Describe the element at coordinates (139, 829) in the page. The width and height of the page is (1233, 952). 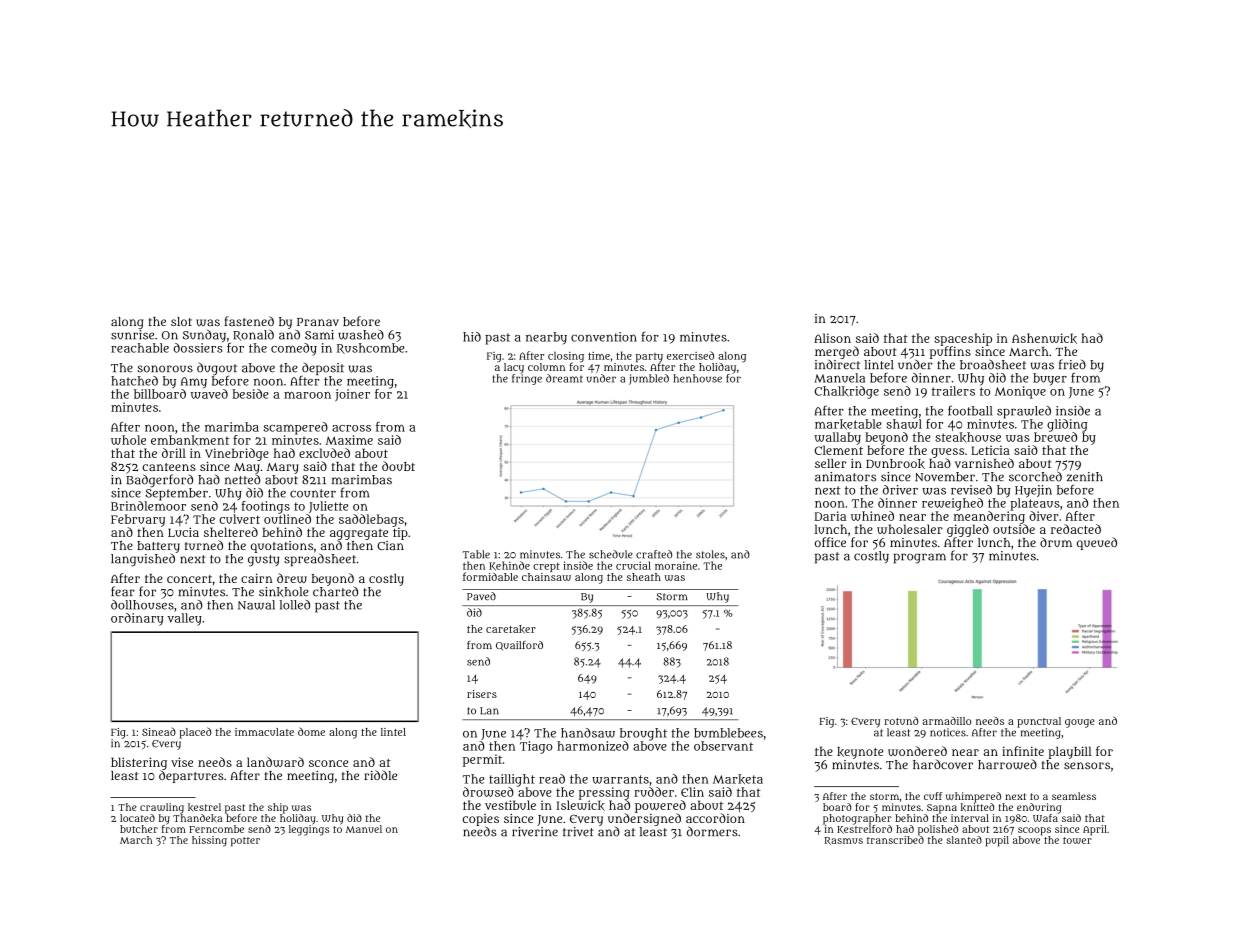
I see `butcher` at that location.
